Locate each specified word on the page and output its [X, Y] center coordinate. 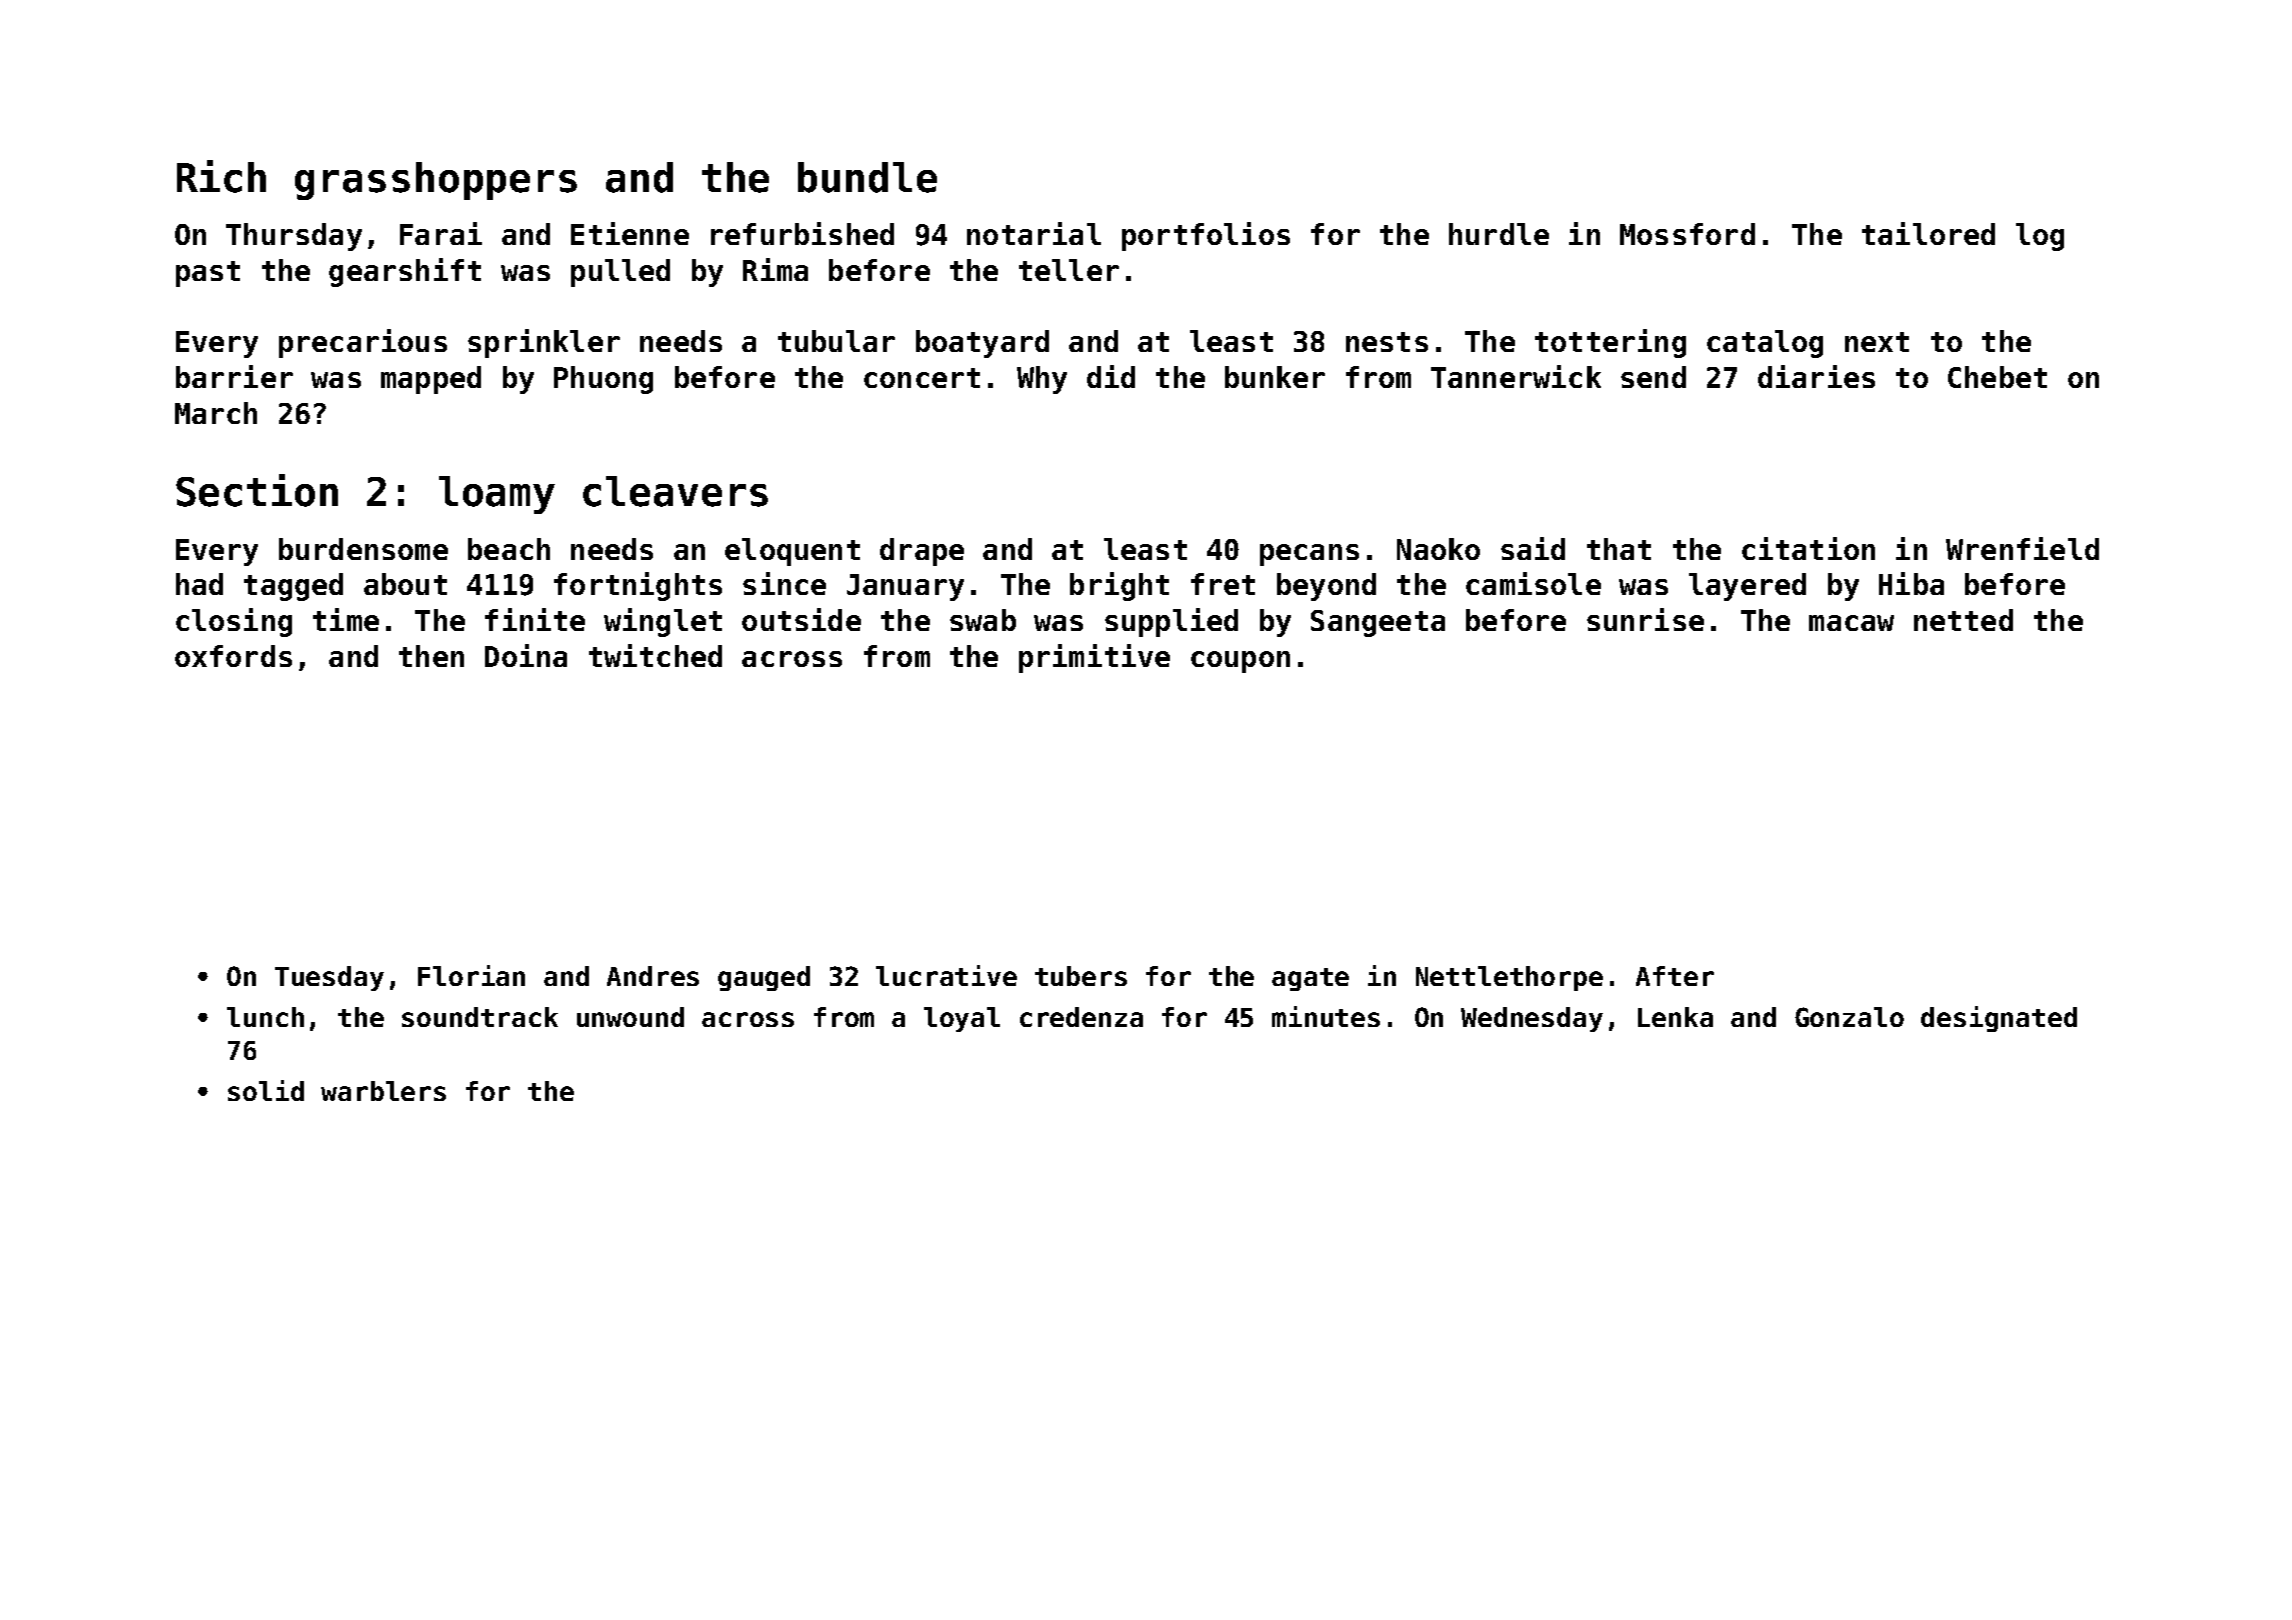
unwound [630, 1017]
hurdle [1499, 234]
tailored [1928, 233]
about [405, 584]
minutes [1326, 1016]
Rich [221, 176]
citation [1808, 548]
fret [1223, 584]
